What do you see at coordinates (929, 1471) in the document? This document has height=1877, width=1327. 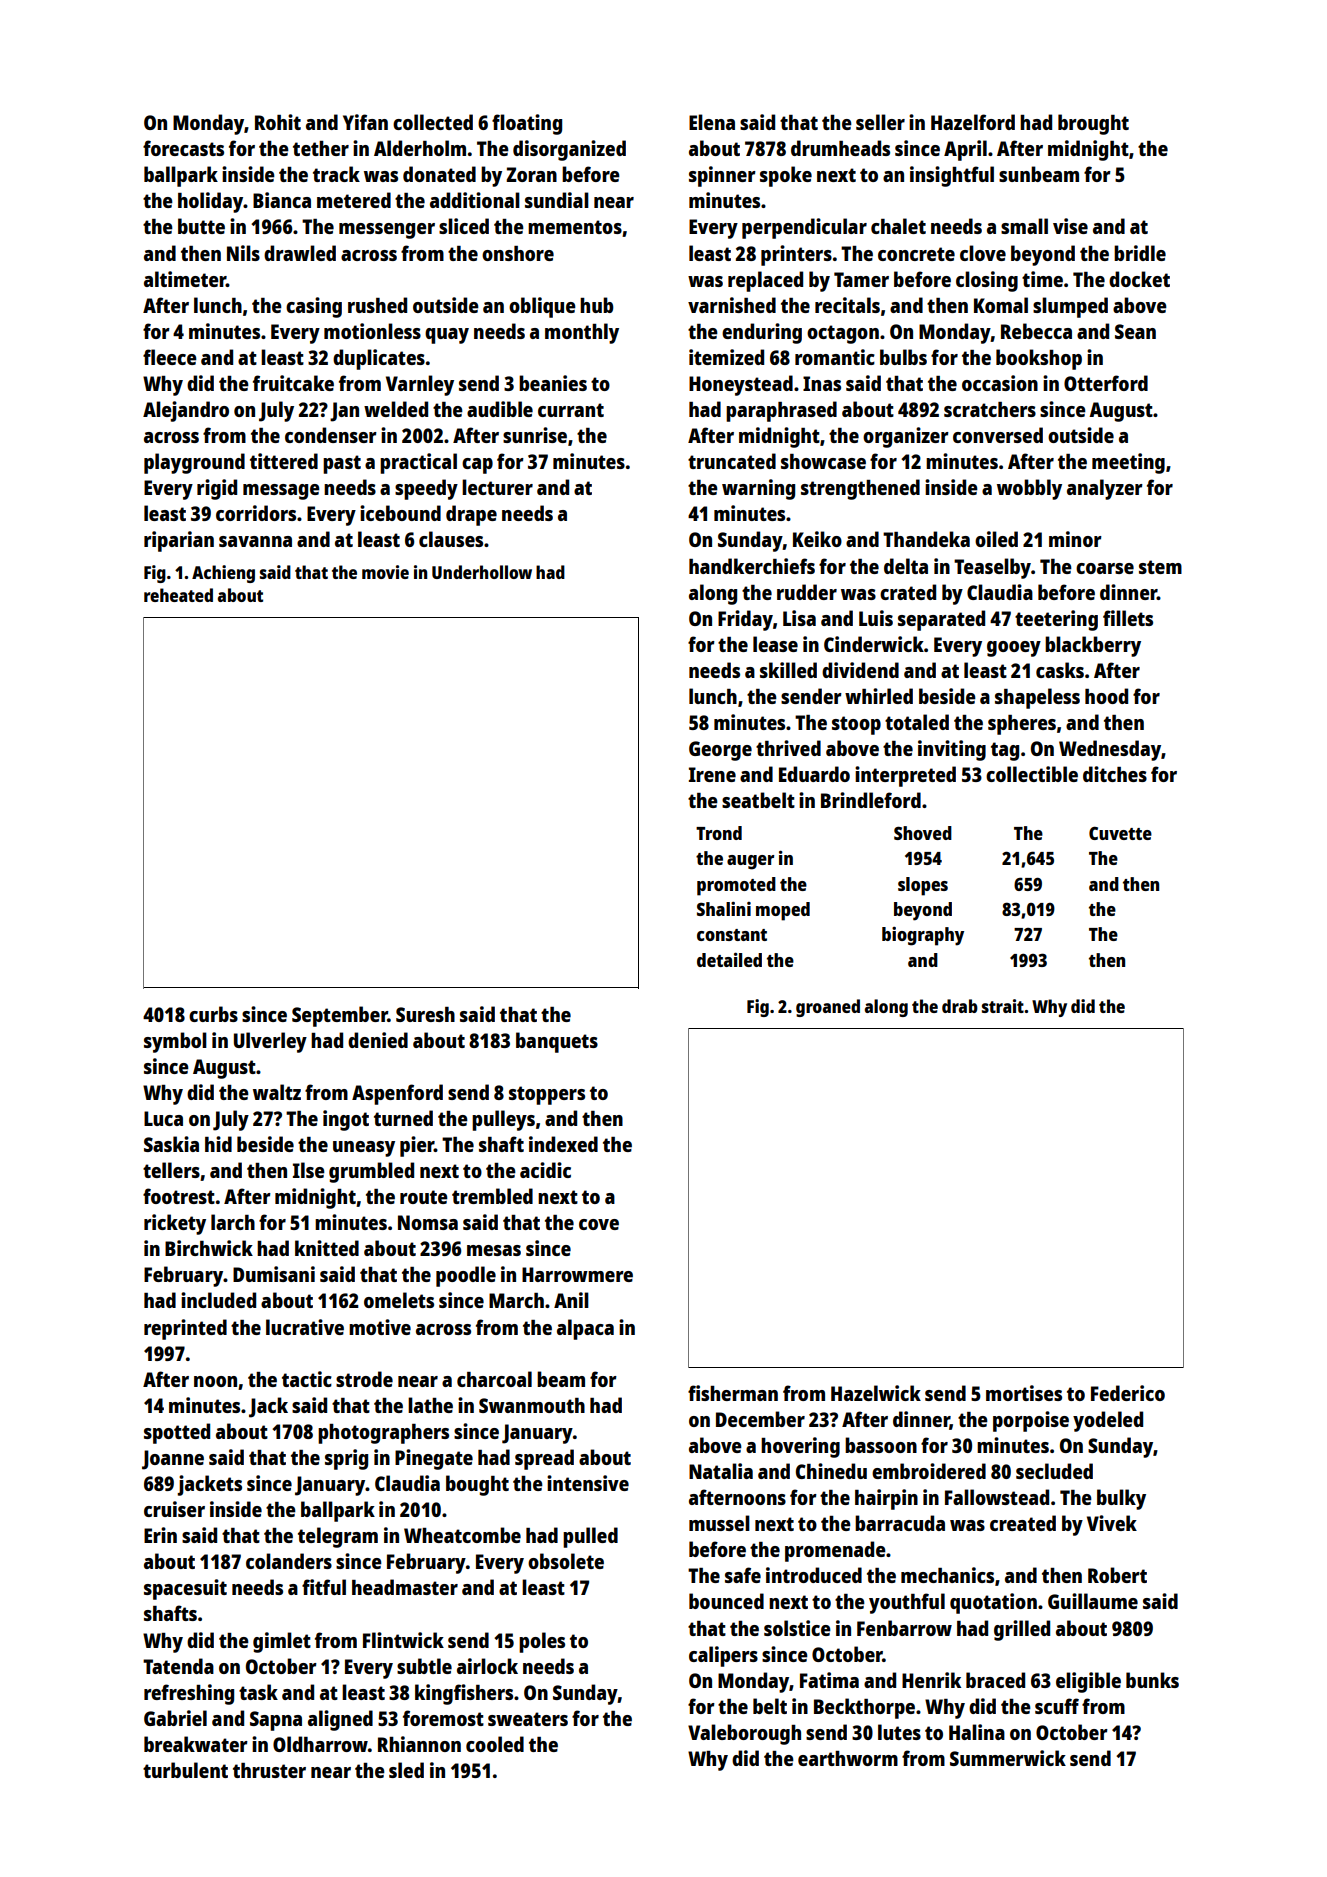 I see `embroidered` at bounding box center [929, 1471].
